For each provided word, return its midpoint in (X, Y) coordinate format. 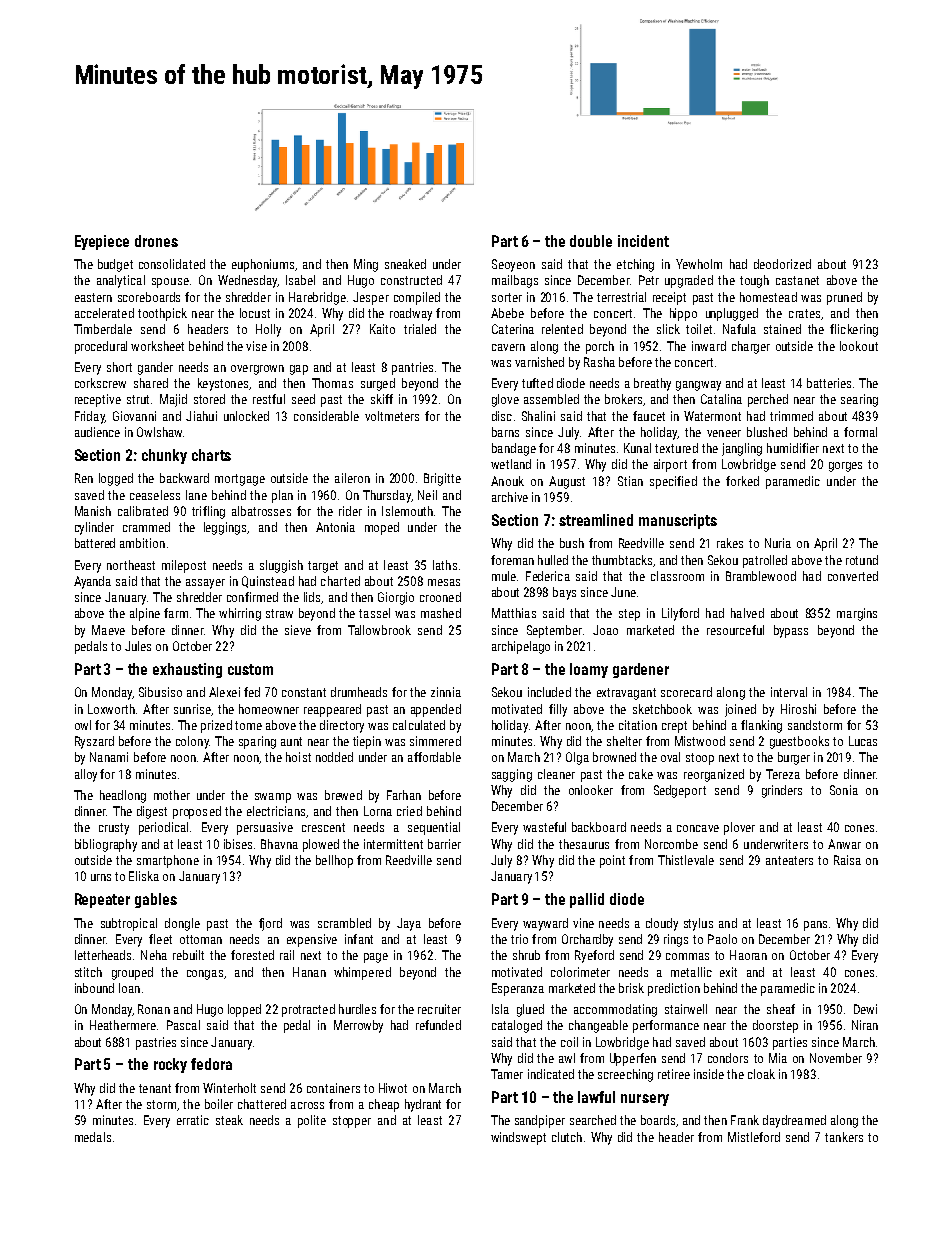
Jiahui (201, 416)
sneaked (405, 264)
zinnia (446, 692)
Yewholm (699, 264)
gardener (641, 670)
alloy (86, 775)
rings (676, 940)
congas (205, 975)
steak (229, 1120)
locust (255, 313)
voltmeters (392, 416)
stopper (352, 1122)
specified (673, 482)
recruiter (439, 1009)
